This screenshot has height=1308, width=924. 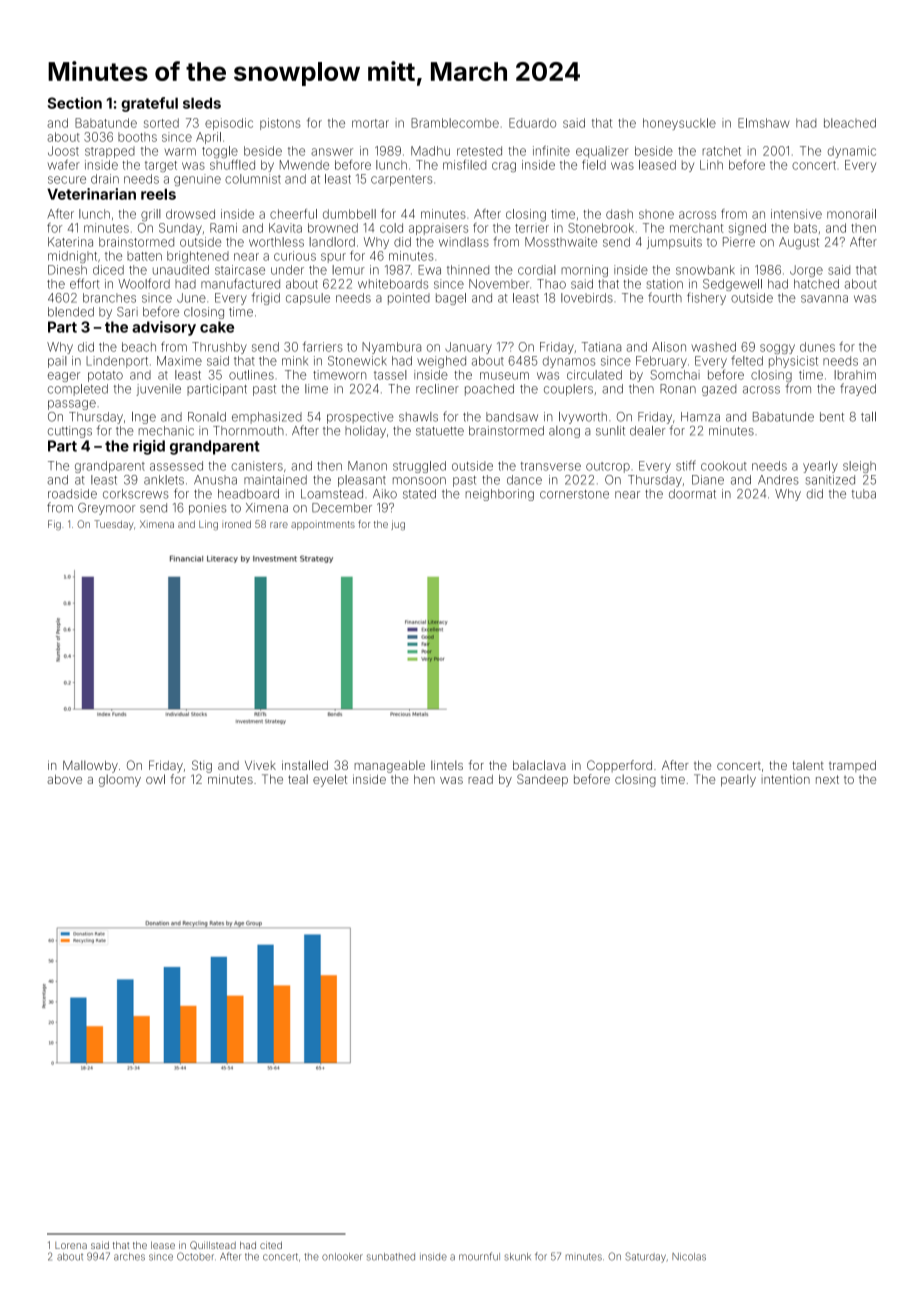 I want to click on tuba, so click(x=864, y=494).
